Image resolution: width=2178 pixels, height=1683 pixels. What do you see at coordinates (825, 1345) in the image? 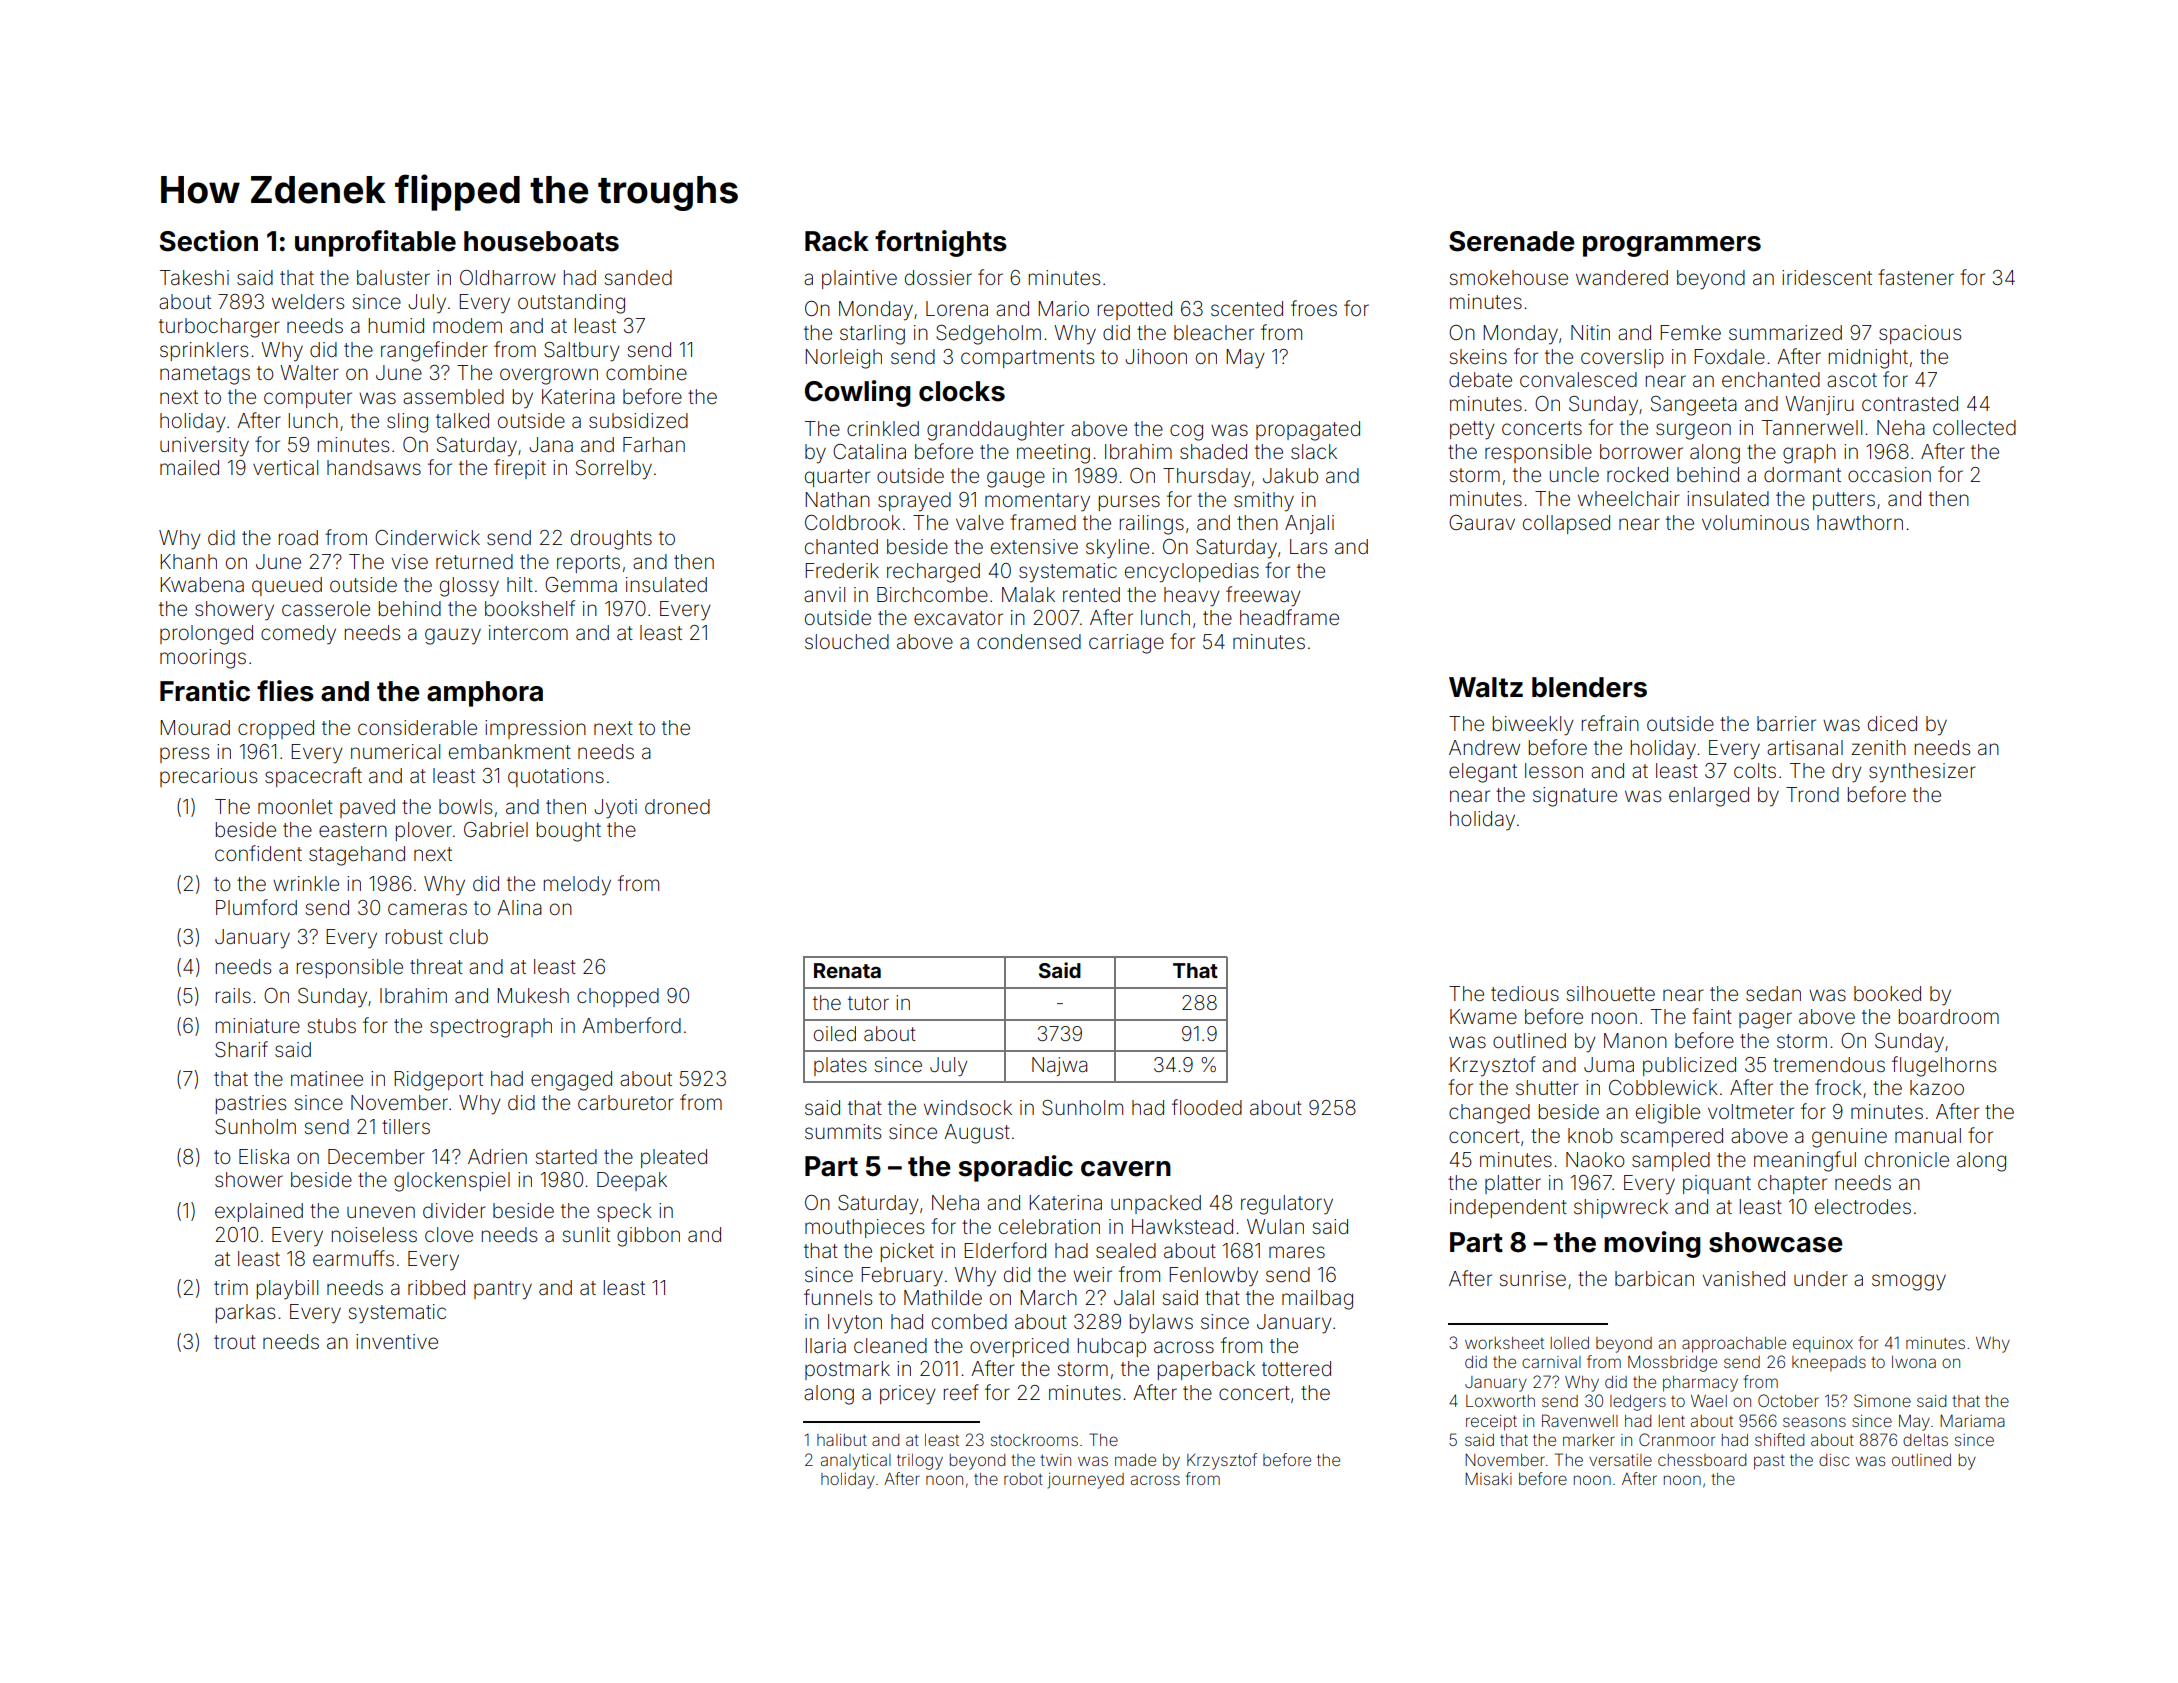
I see `Ilaria` at bounding box center [825, 1345].
